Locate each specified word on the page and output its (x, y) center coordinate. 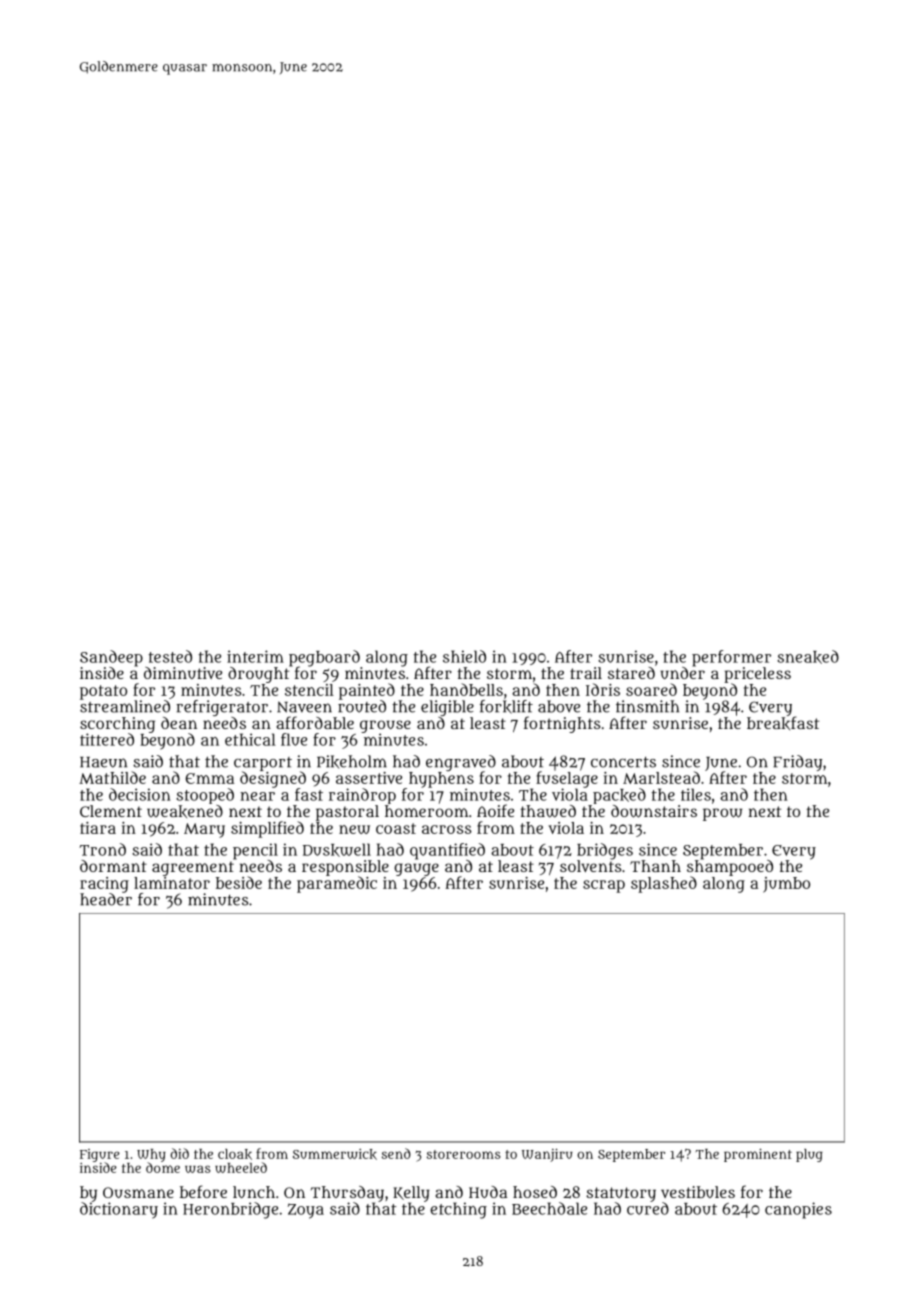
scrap (604, 886)
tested (170, 656)
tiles (696, 794)
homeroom (426, 811)
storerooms (463, 1154)
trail (586, 673)
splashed (664, 884)
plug (809, 1155)
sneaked (808, 657)
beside (239, 882)
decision (140, 794)
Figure (100, 1155)
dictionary (119, 1210)
